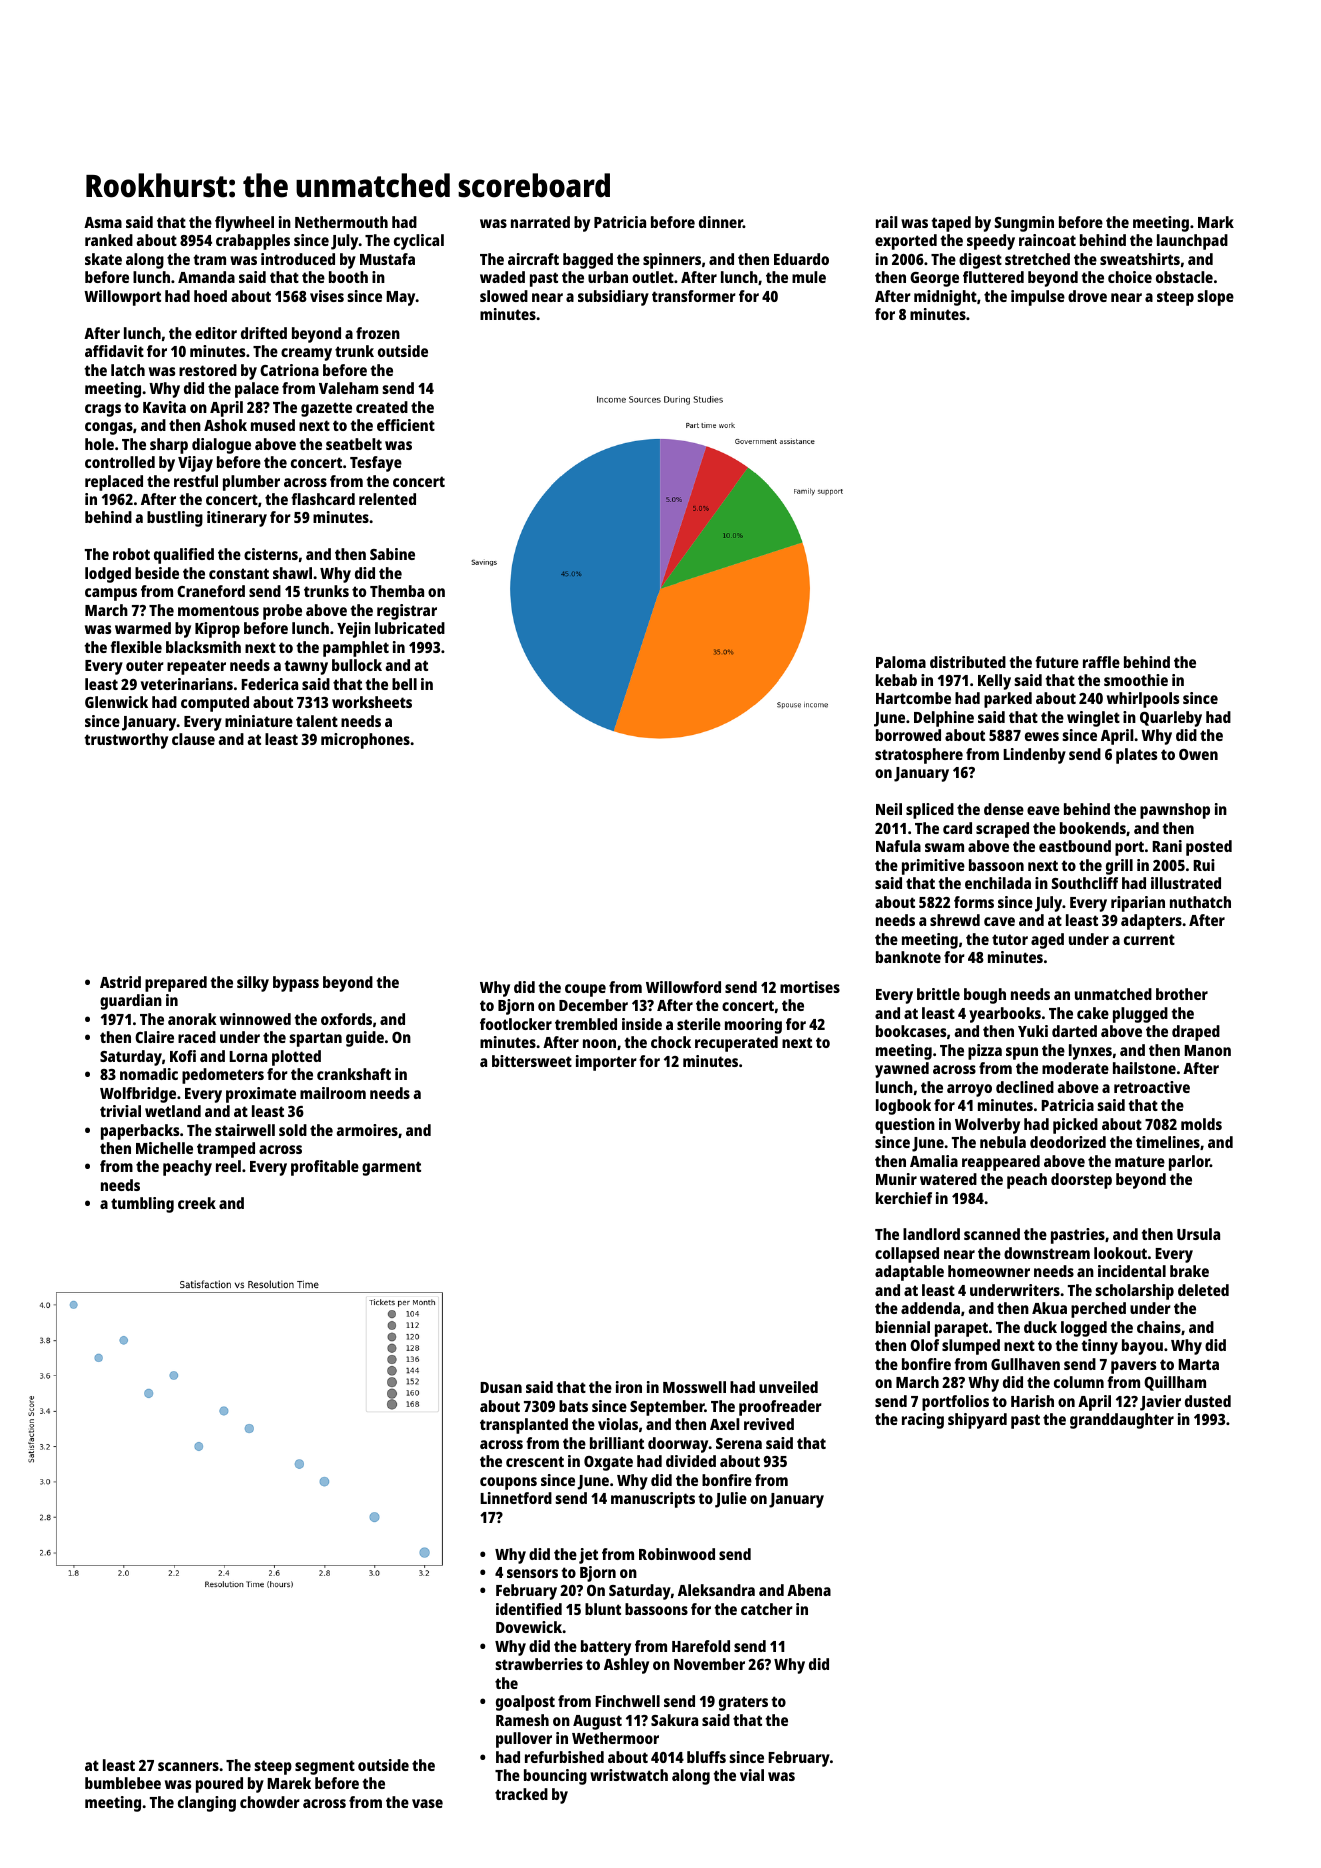  Describe the element at coordinates (1122, 1421) in the screenshot. I see `granddaughter` at that location.
